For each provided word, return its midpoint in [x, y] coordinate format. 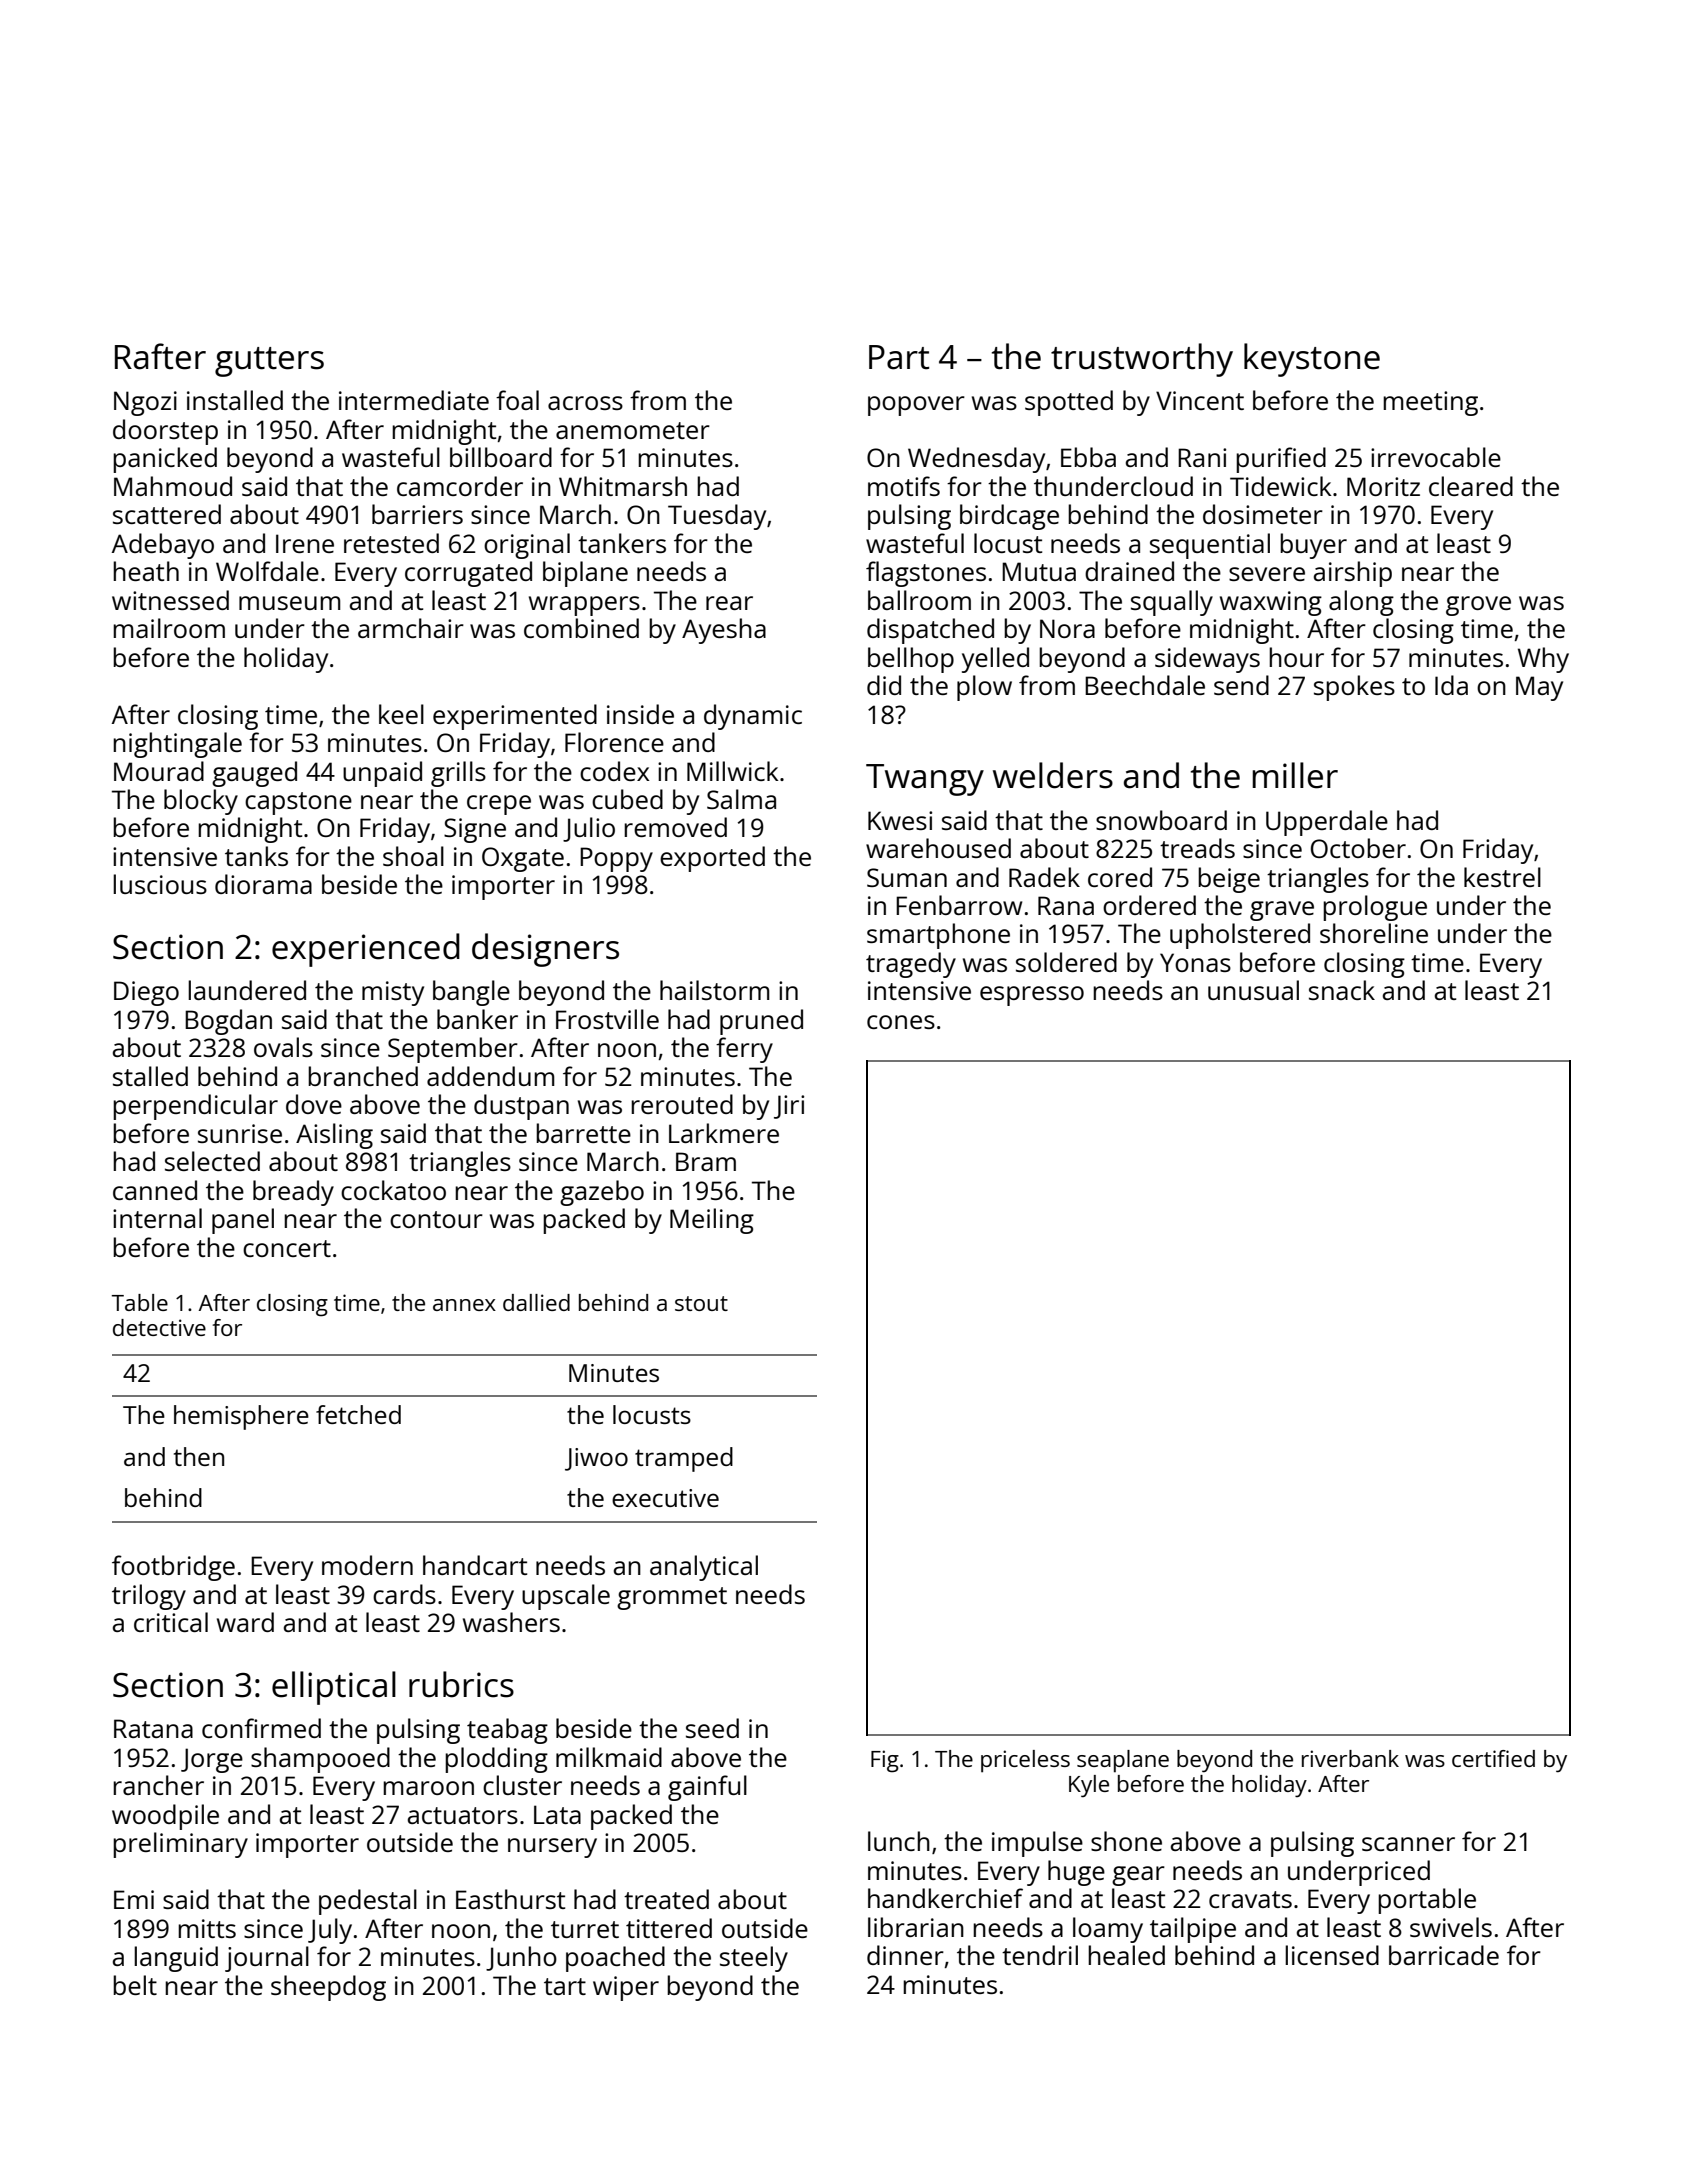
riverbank [1350, 1758]
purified [1281, 460]
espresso [1032, 996]
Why [1543, 660]
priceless [1025, 1761]
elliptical [334, 1688]
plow [984, 688]
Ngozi [145, 403]
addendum [491, 1076]
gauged [254, 774]
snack [1342, 990]
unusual [1253, 990]
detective [159, 1327]
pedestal [368, 1902]
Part [899, 357]
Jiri [789, 1107]
